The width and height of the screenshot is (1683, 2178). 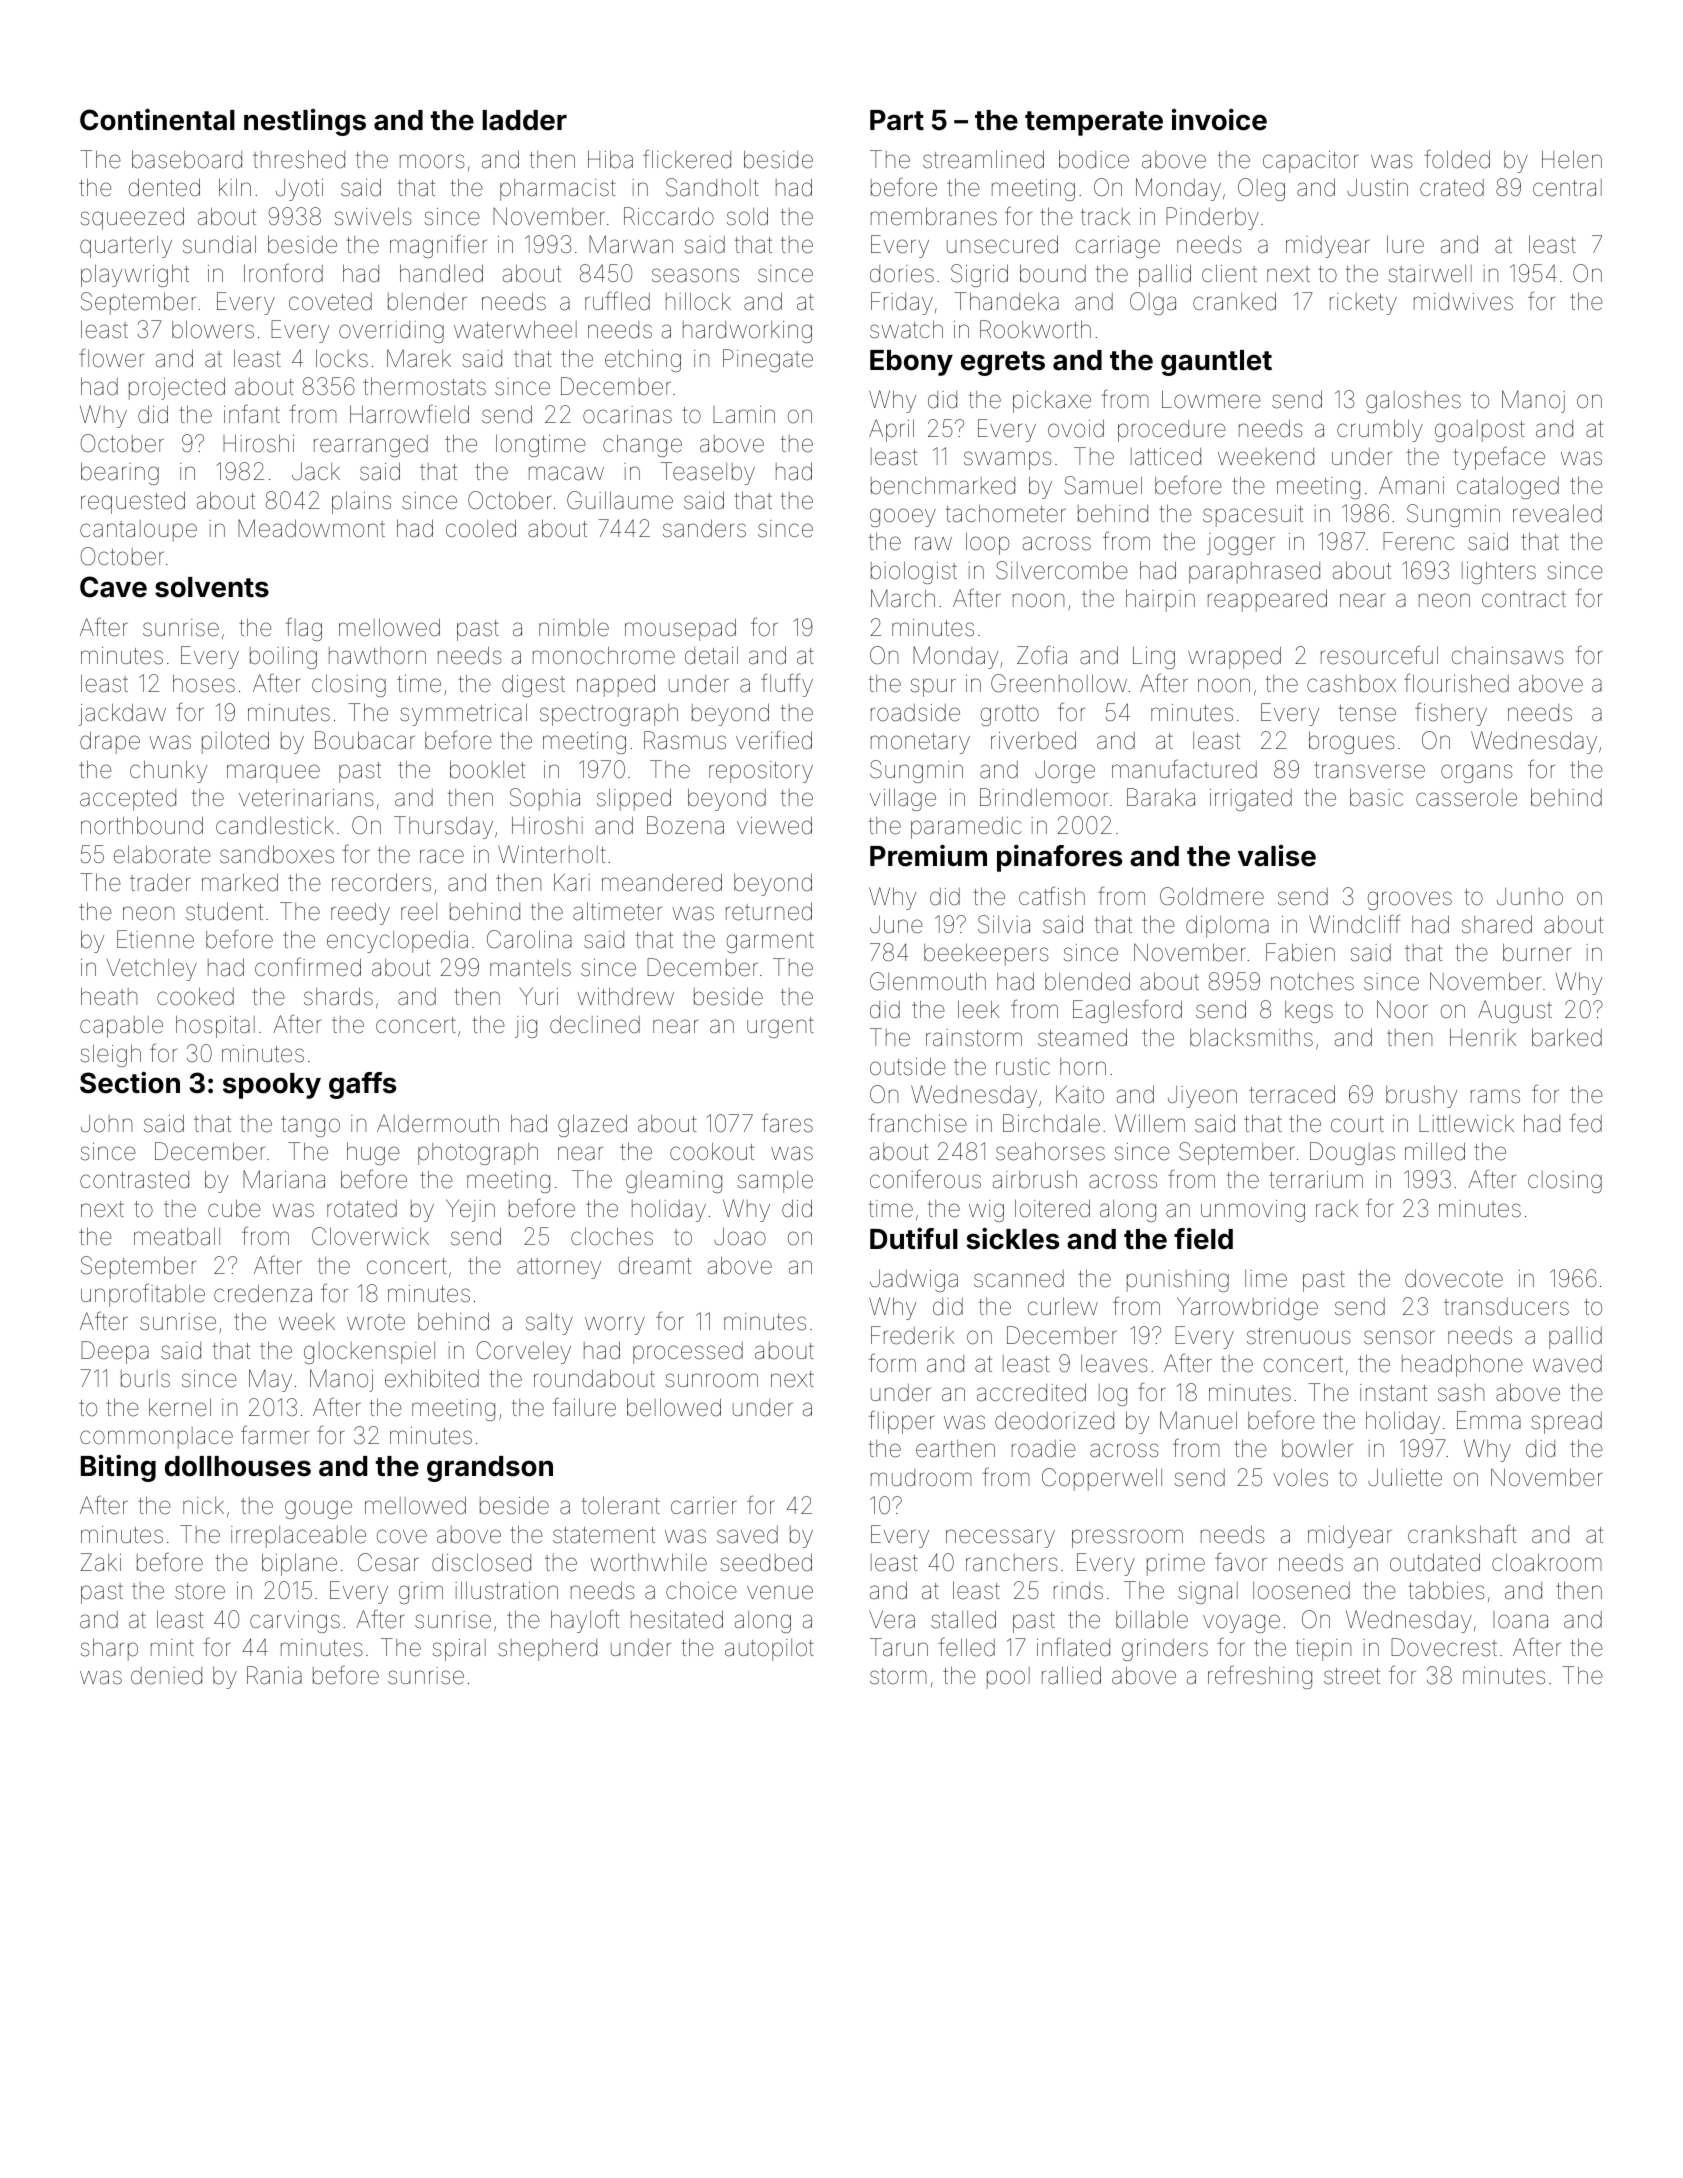 I want to click on sandboxes, so click(x=277, y=854).
